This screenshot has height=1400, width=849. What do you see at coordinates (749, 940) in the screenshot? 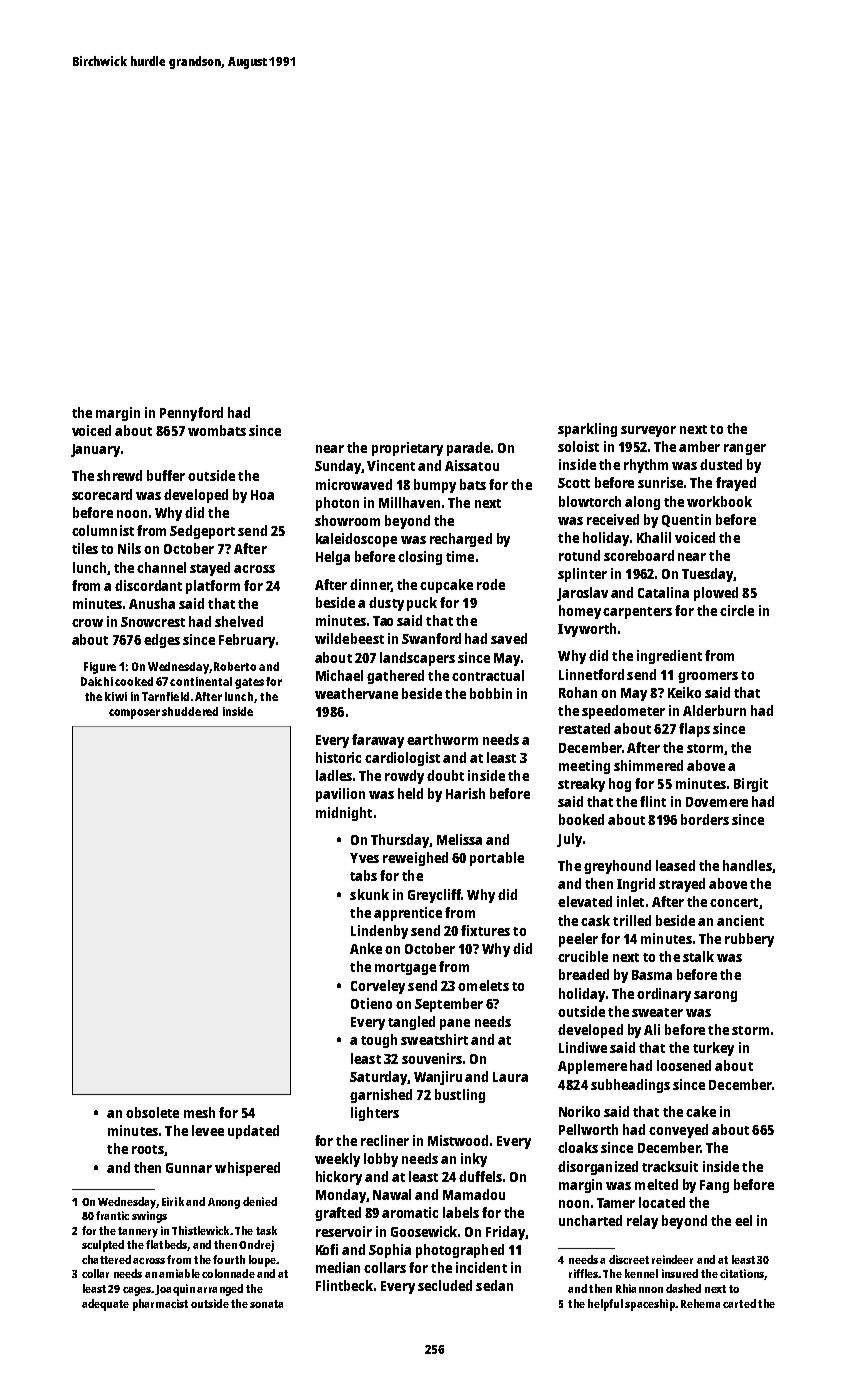
I see `rubbery` at bounding box center [749, 940].
